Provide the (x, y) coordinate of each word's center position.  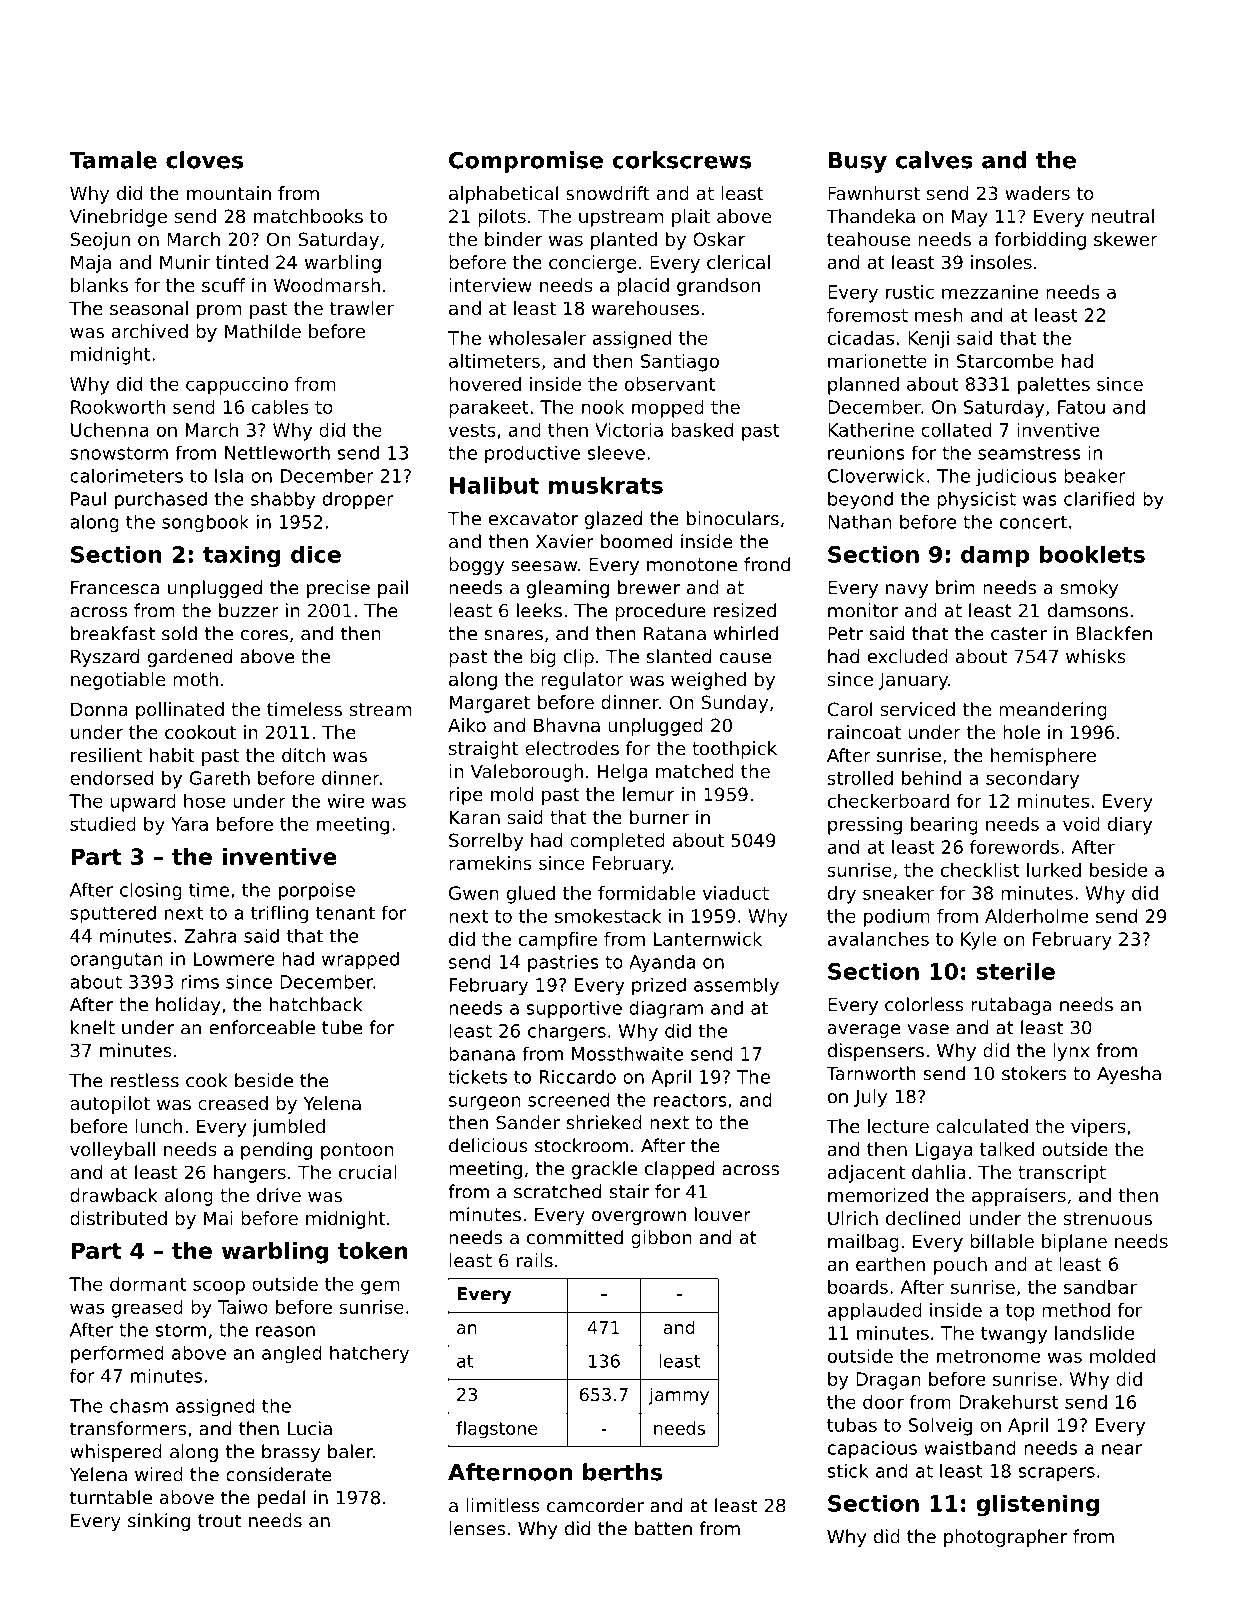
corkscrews (681, 160)
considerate (279, 1474)
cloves (204, 160)
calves (934, 160)
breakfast (113, 633)
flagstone (496, 1430)
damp (995, 556)
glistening (1037, 1505)
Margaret (490, 704)
